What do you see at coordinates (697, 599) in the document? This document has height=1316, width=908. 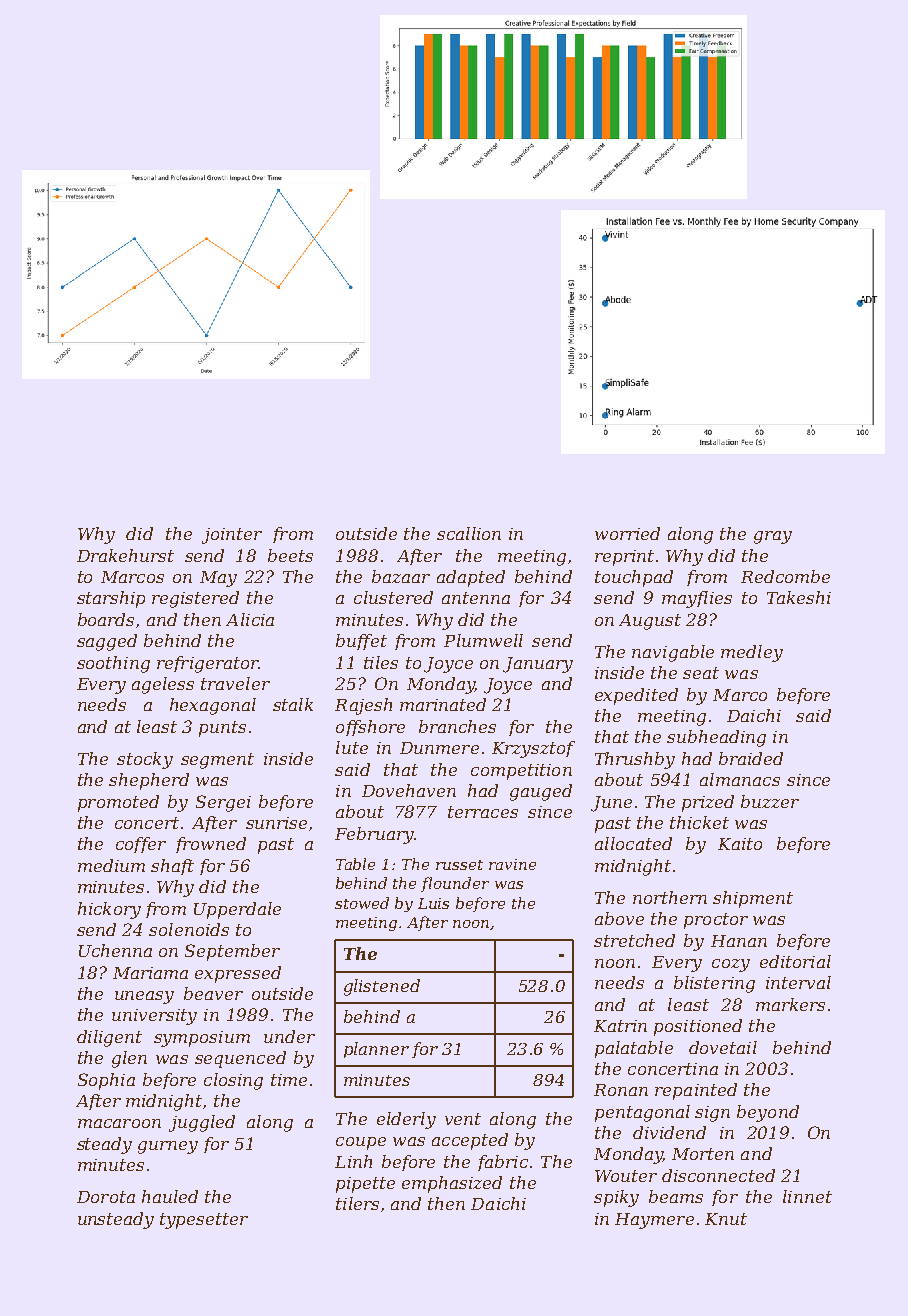 I see `mayflies` at bounding box center [697, 599].
